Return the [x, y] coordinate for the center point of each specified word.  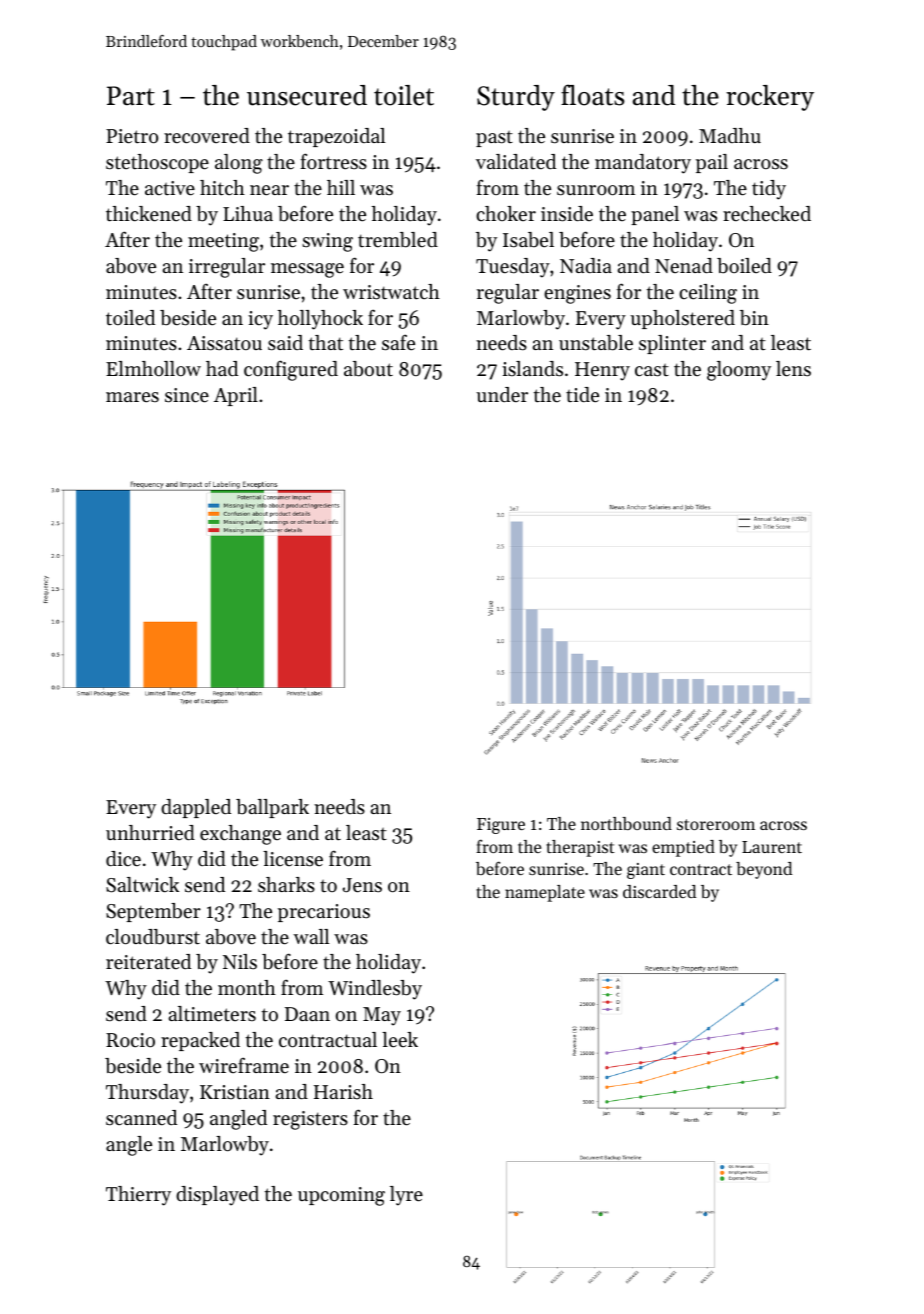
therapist [580, 848]
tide [582, 395]
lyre [406, 1196]
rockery [770, 98]
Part [131, 96]
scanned [141, 1118]
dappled [196, 808]
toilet [404, 95]
